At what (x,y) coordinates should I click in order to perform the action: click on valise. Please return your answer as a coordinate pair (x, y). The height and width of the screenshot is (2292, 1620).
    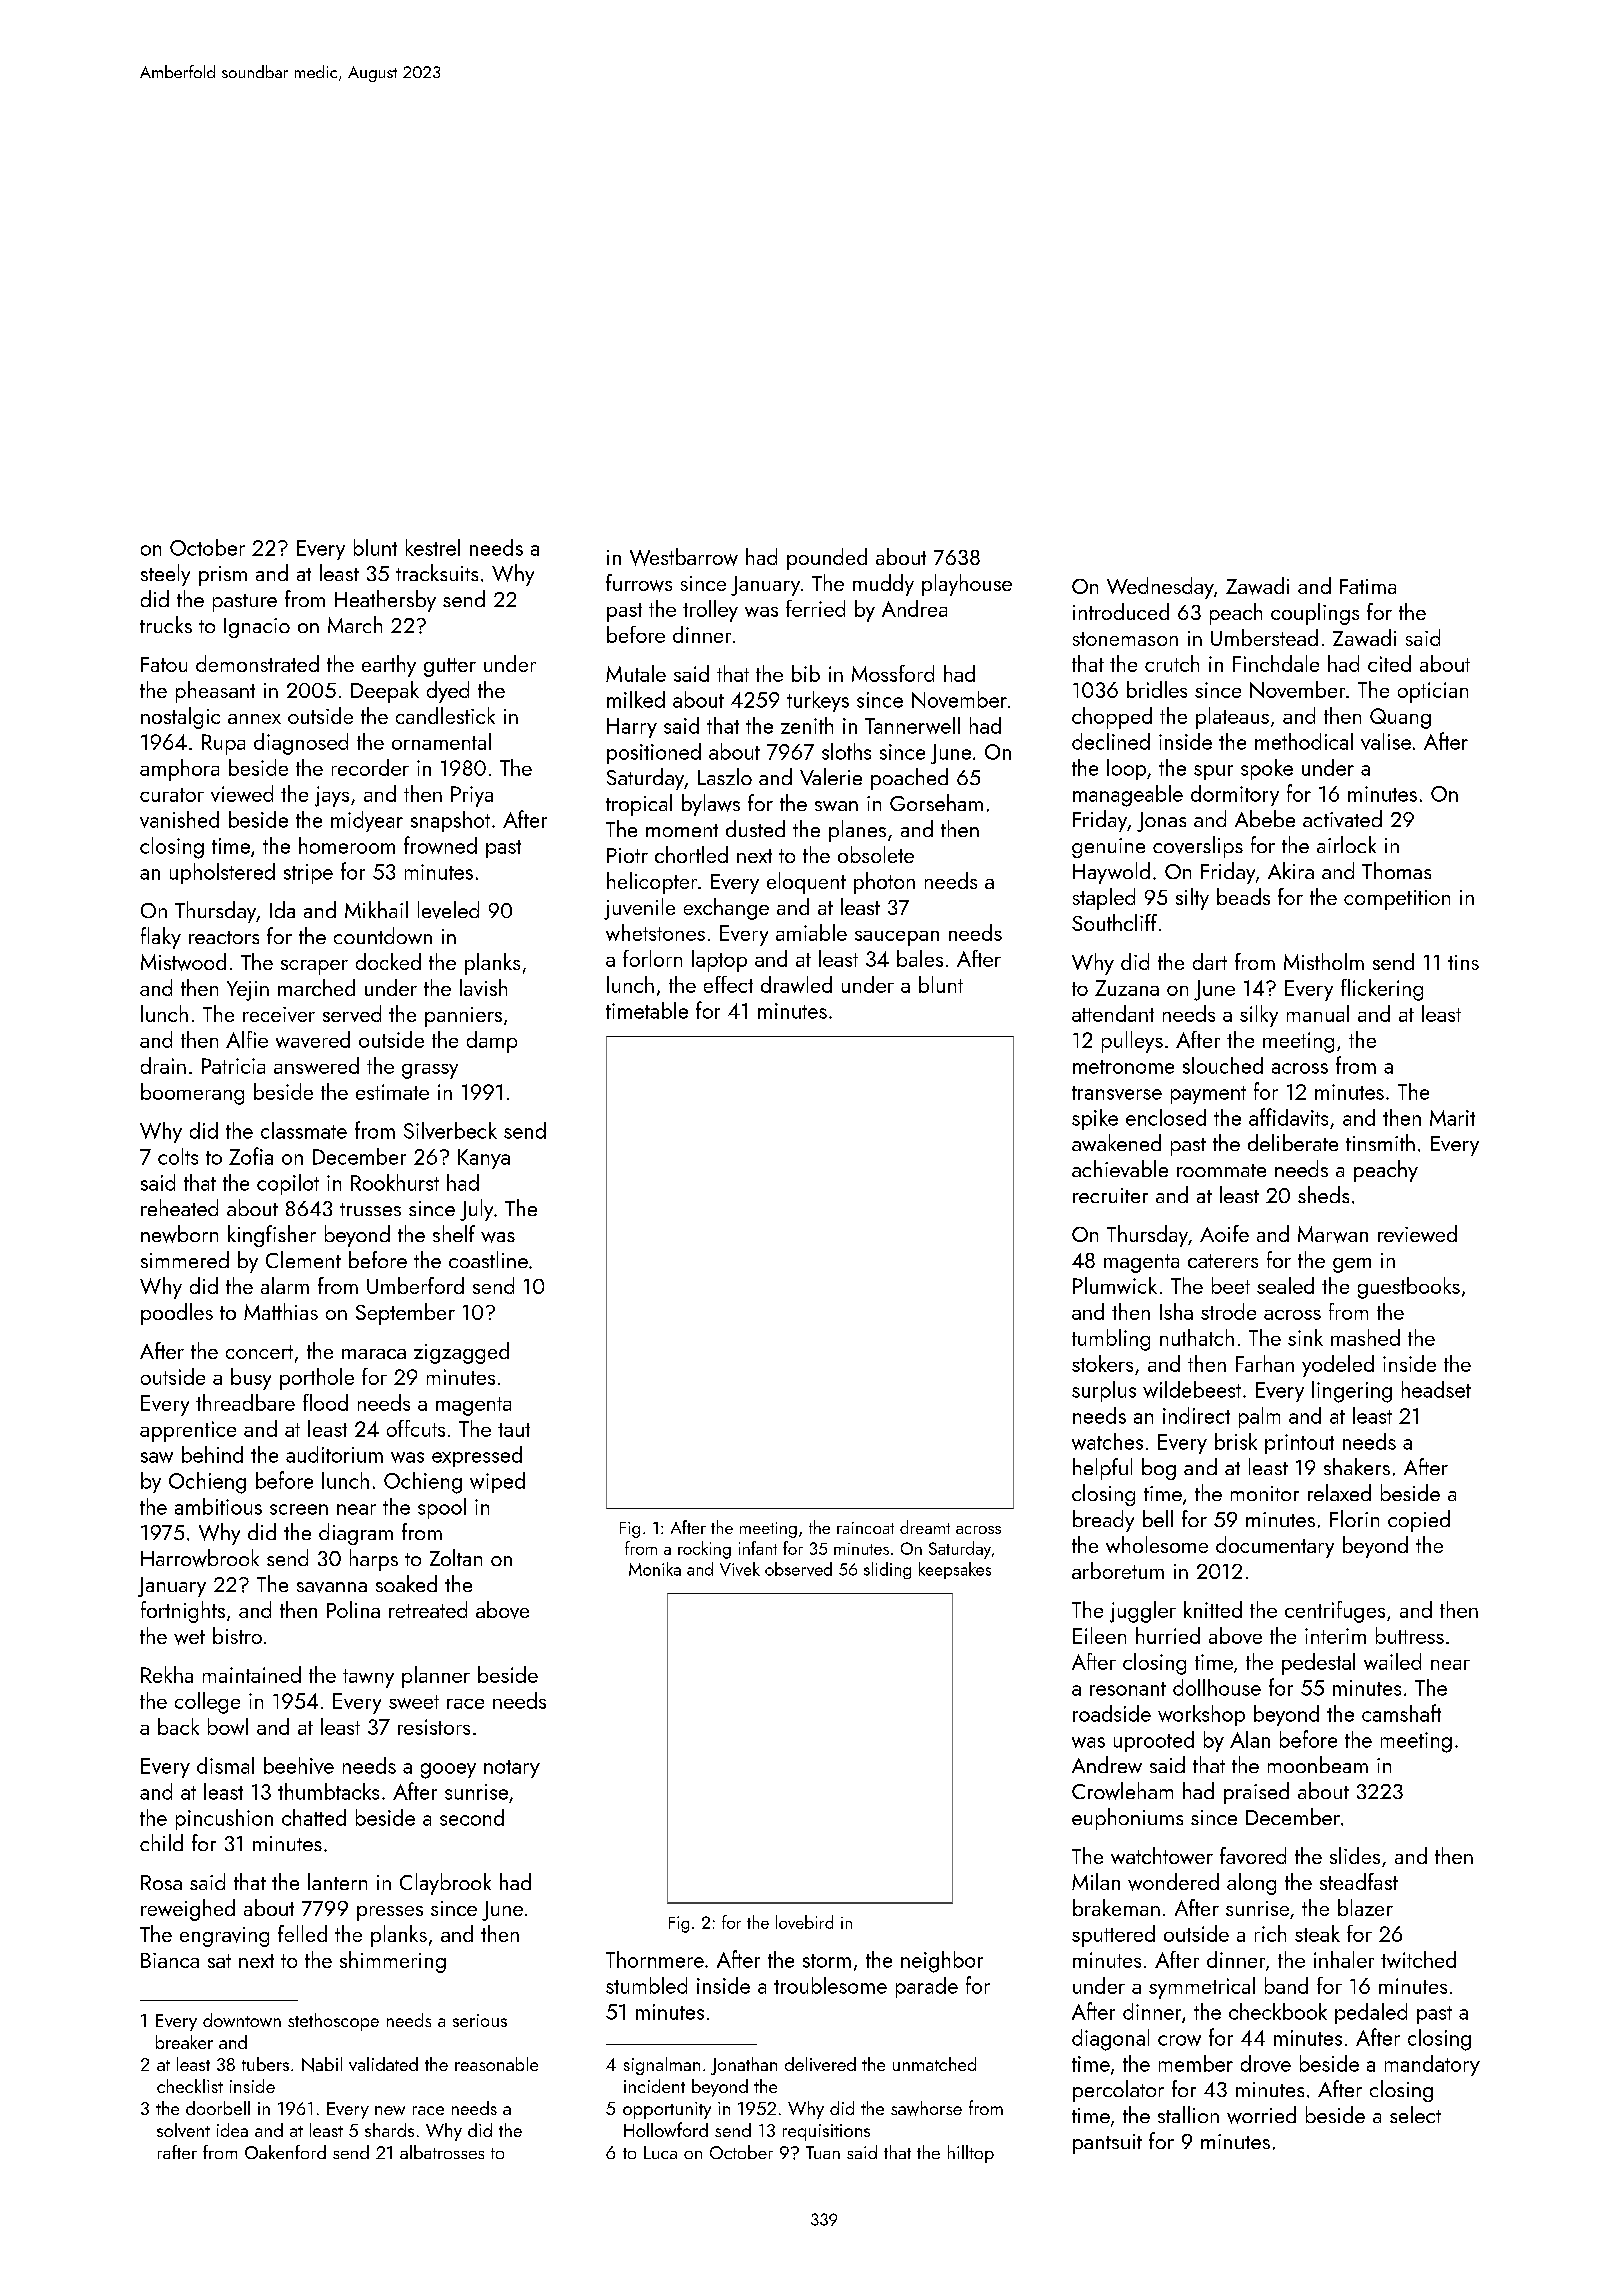
    Looking at the image, I should click on (1386, 741).
